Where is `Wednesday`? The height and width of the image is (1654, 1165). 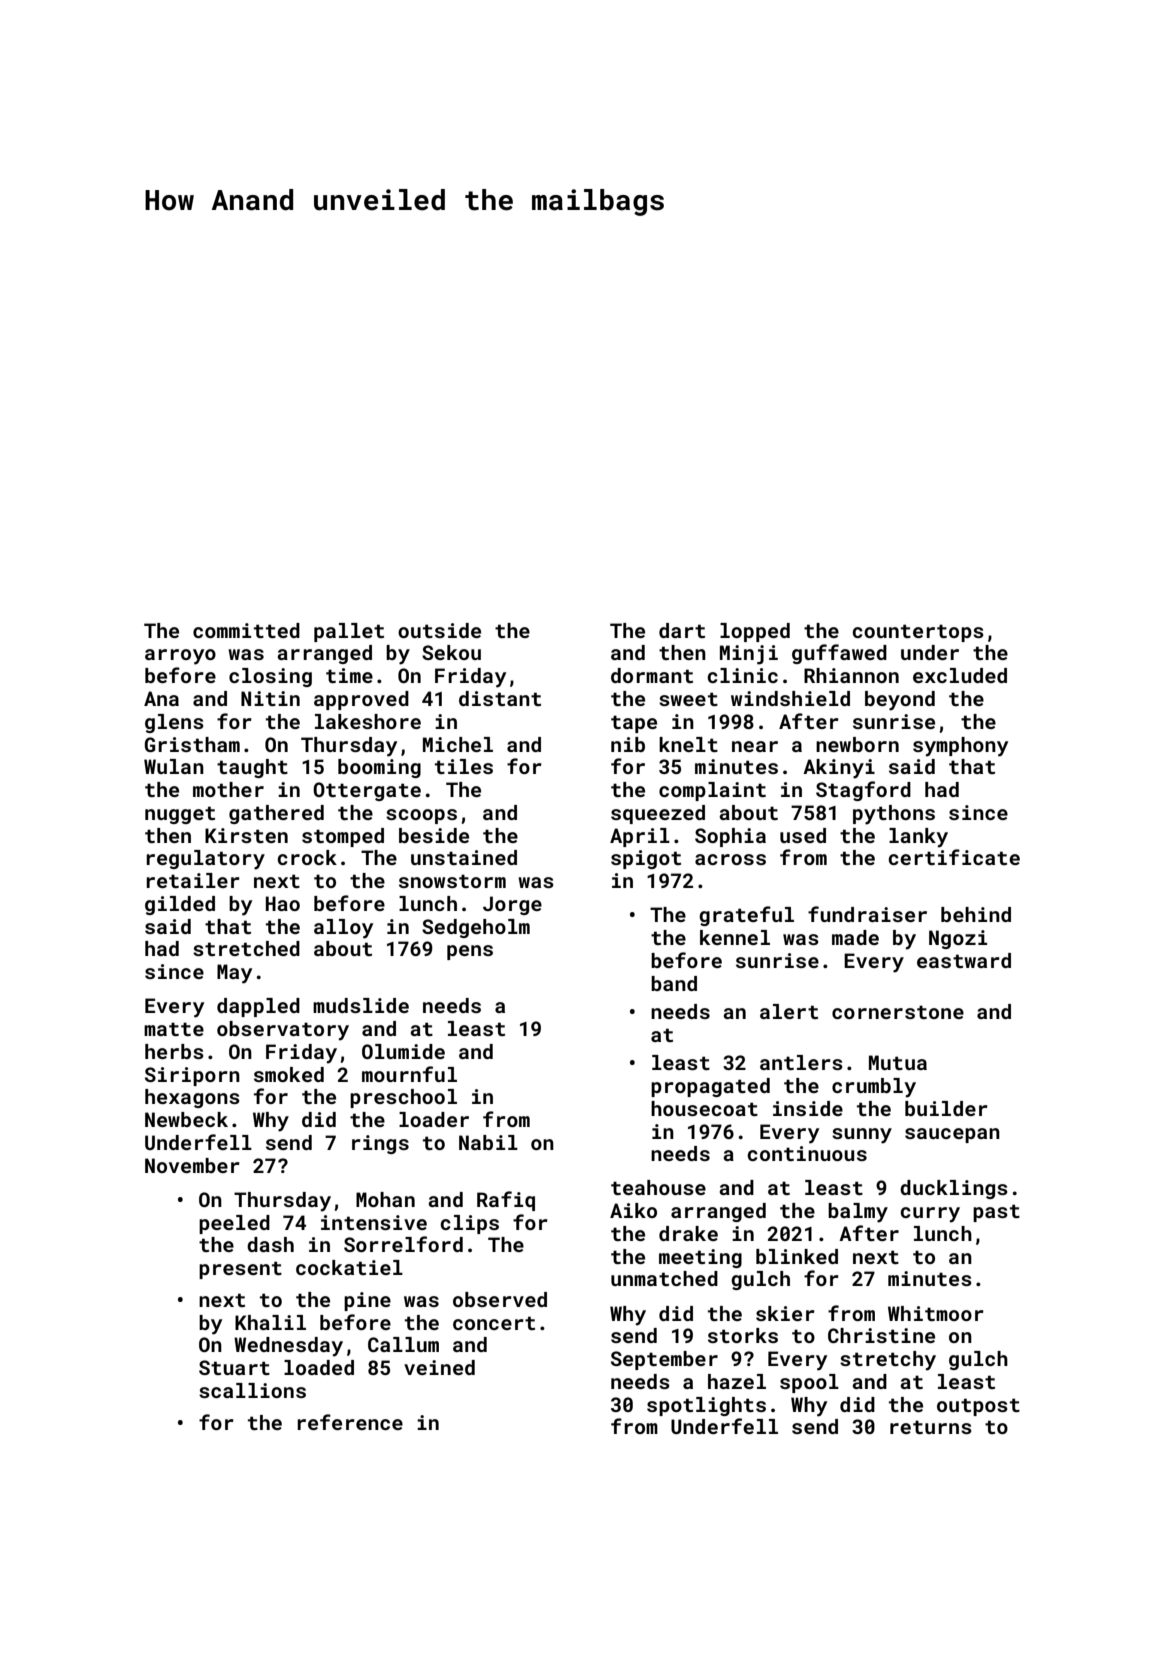 Wednesday is located at coordinates (288, 1347).
